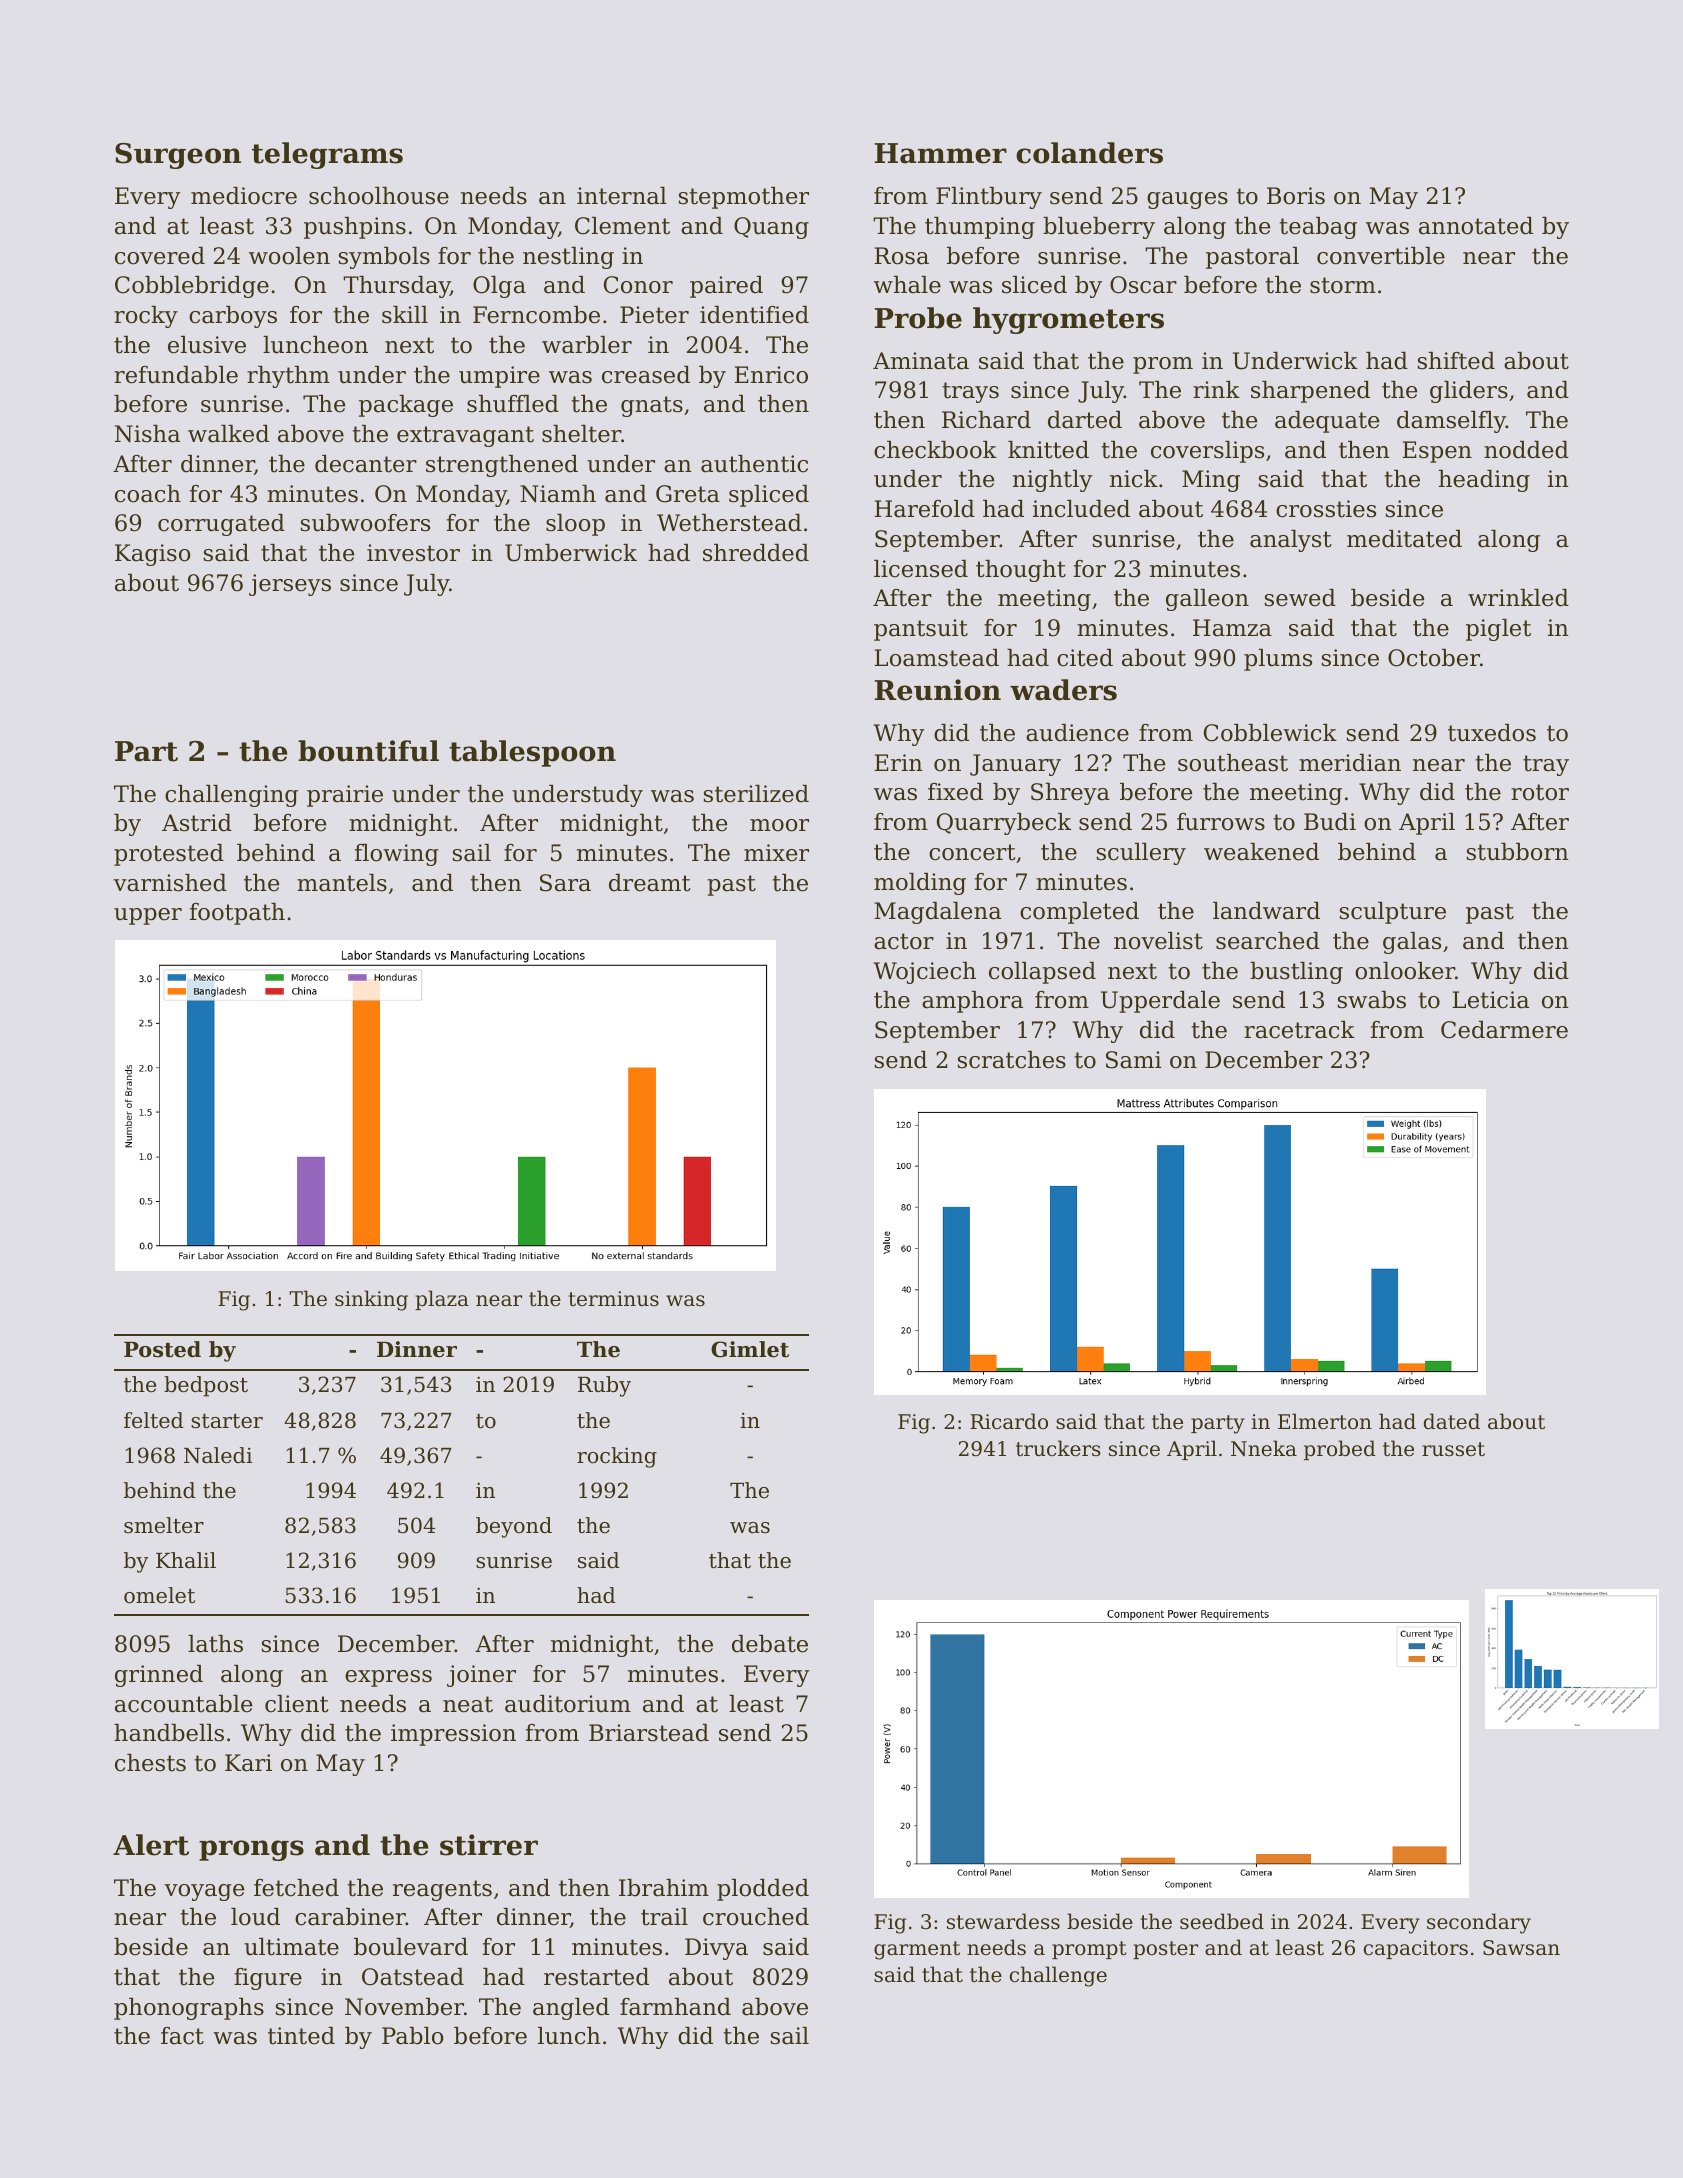 This screenshot has width=1683, height=2178. What do you see at coordinates (770, 1644) in the screenshot?
I see `debate` at bounding box center [770, 1644].
